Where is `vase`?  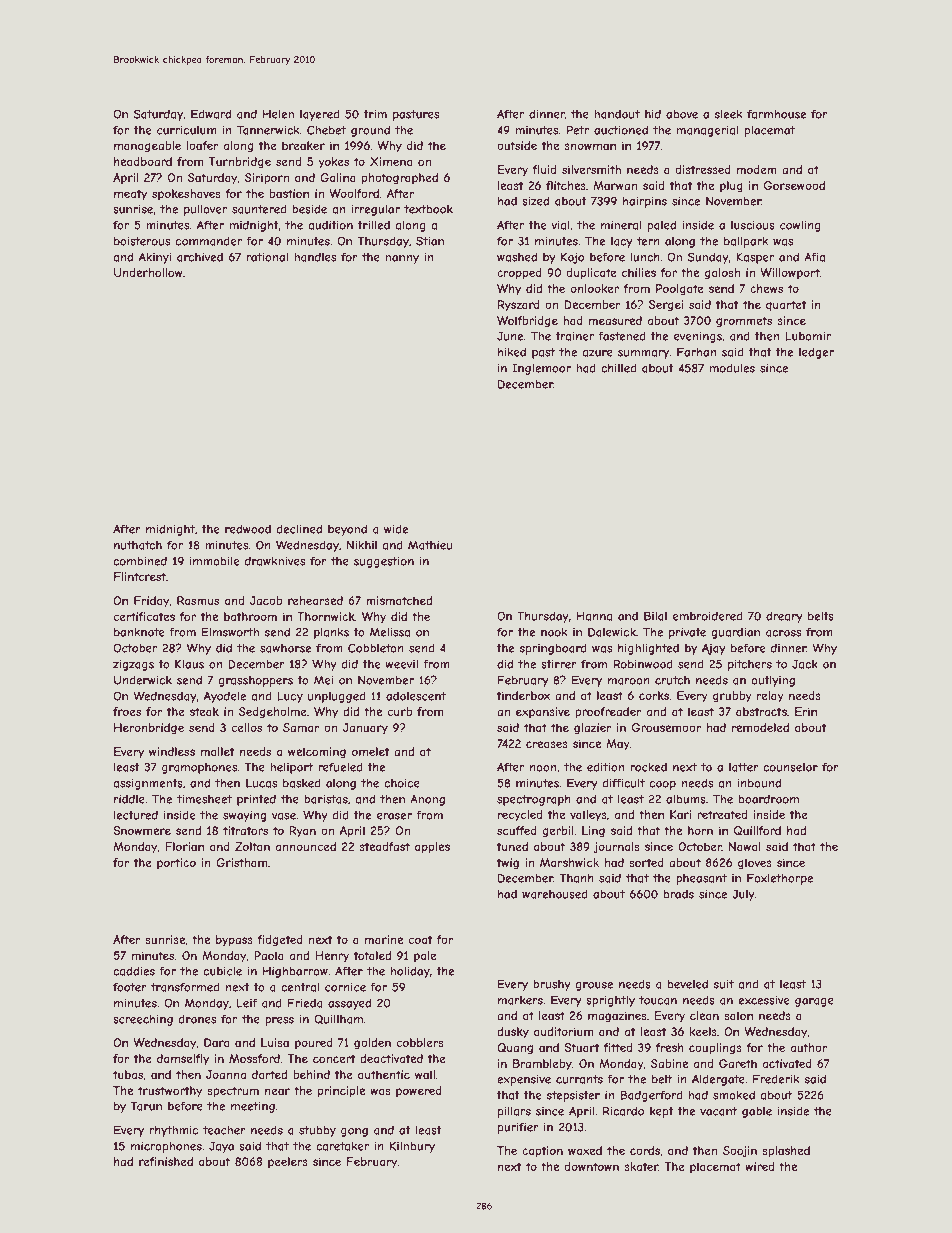 vase is located at coordinates (284, 816).
